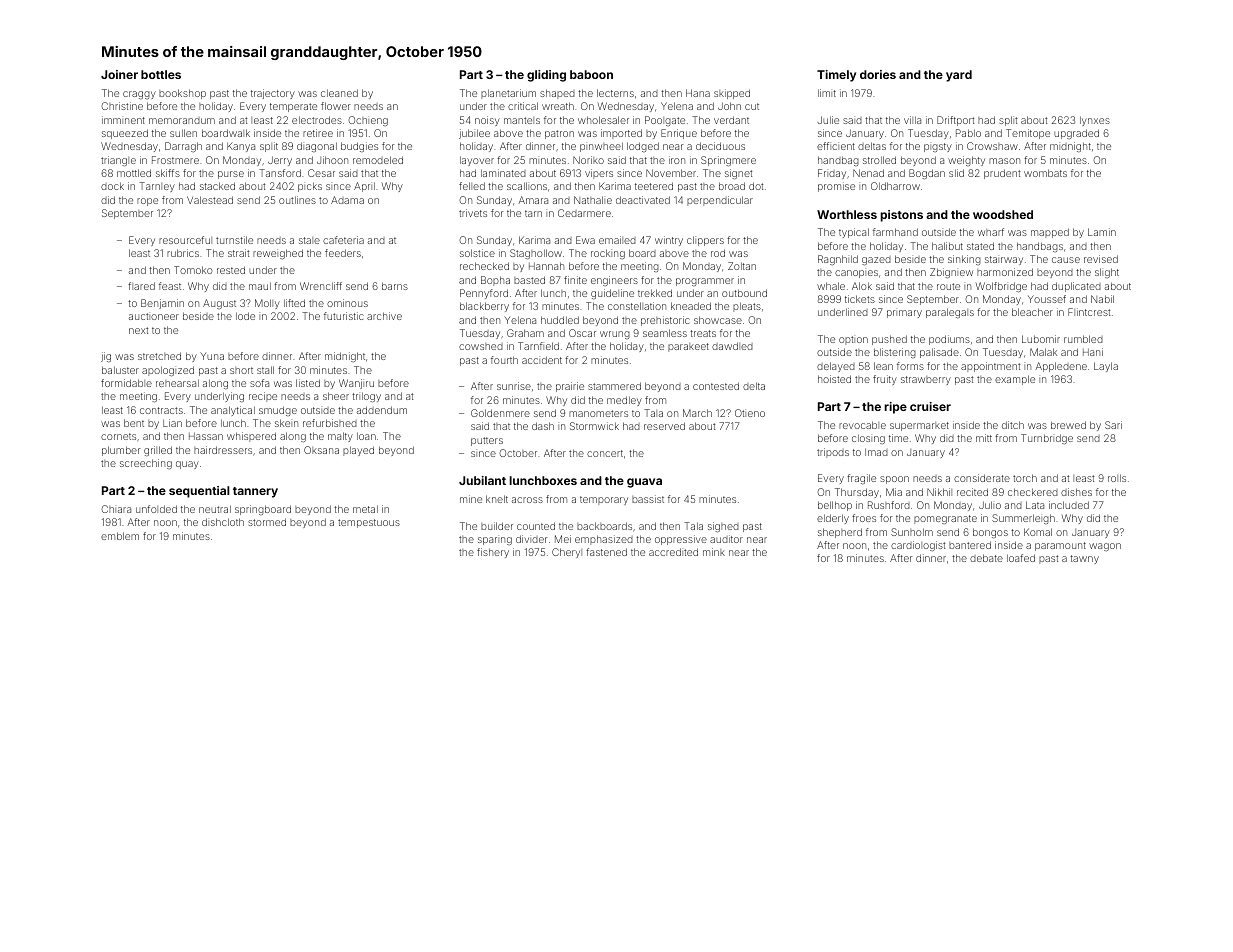 The height and width of the screenshot is (952, 1233). Describe the element at coordinates (1050, 233) in the screenshot. I see `mapped` at that location.
